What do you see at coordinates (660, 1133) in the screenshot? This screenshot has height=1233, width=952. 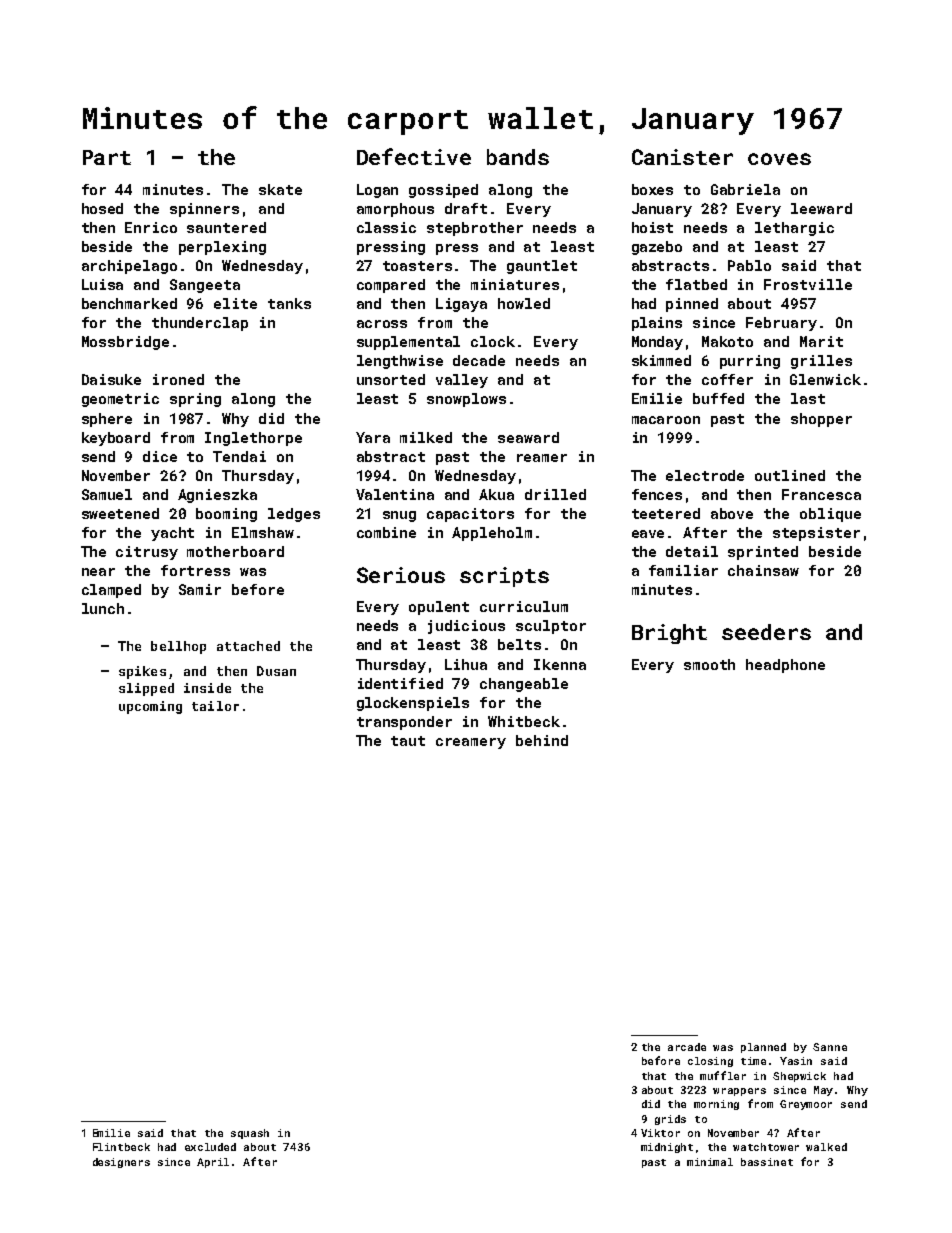 I see `Viktor` at bounding box center [660, 1133].
